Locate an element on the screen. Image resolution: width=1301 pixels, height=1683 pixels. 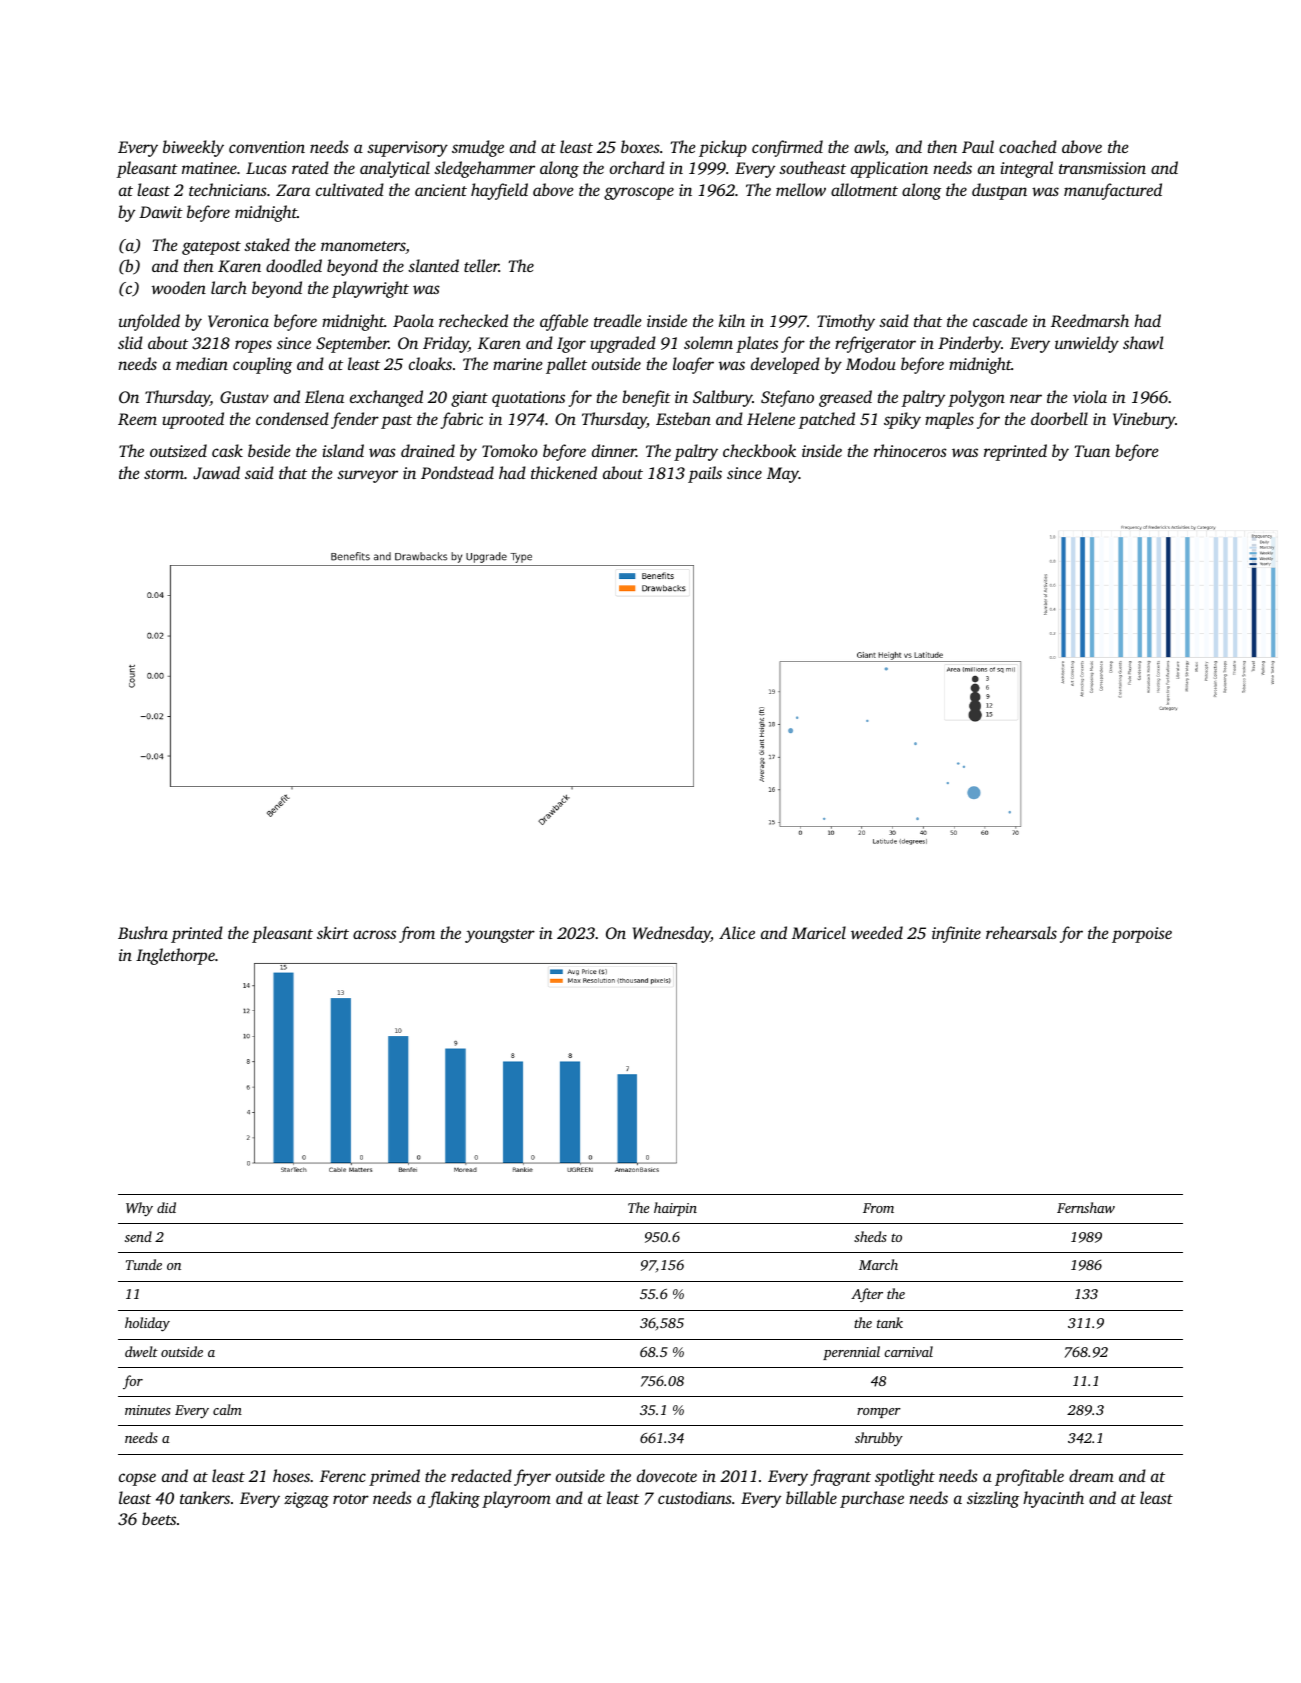
carnival is located at coordinates (908, 1351).
